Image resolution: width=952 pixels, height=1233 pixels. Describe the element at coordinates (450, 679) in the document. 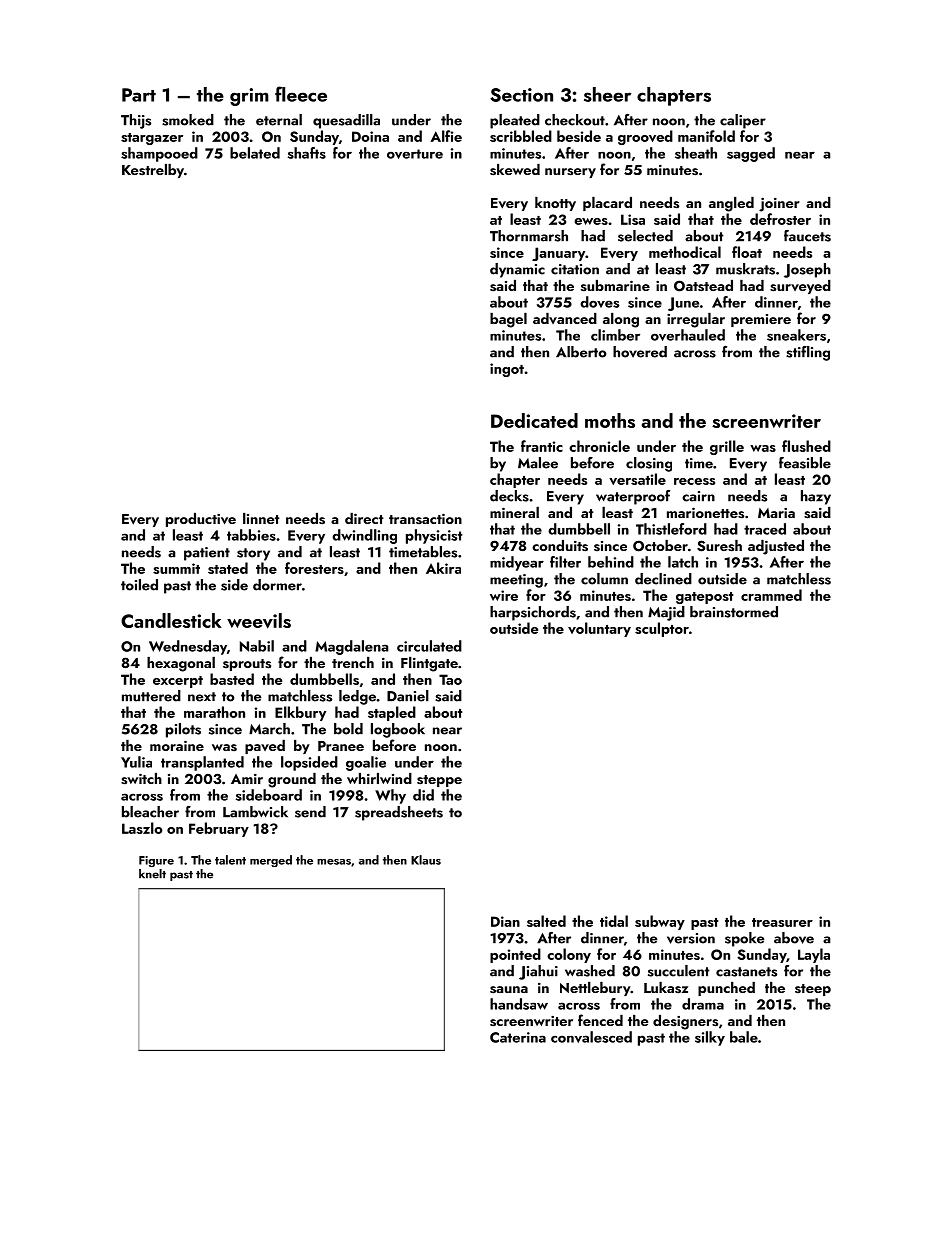

I see `Tao` at that location.
